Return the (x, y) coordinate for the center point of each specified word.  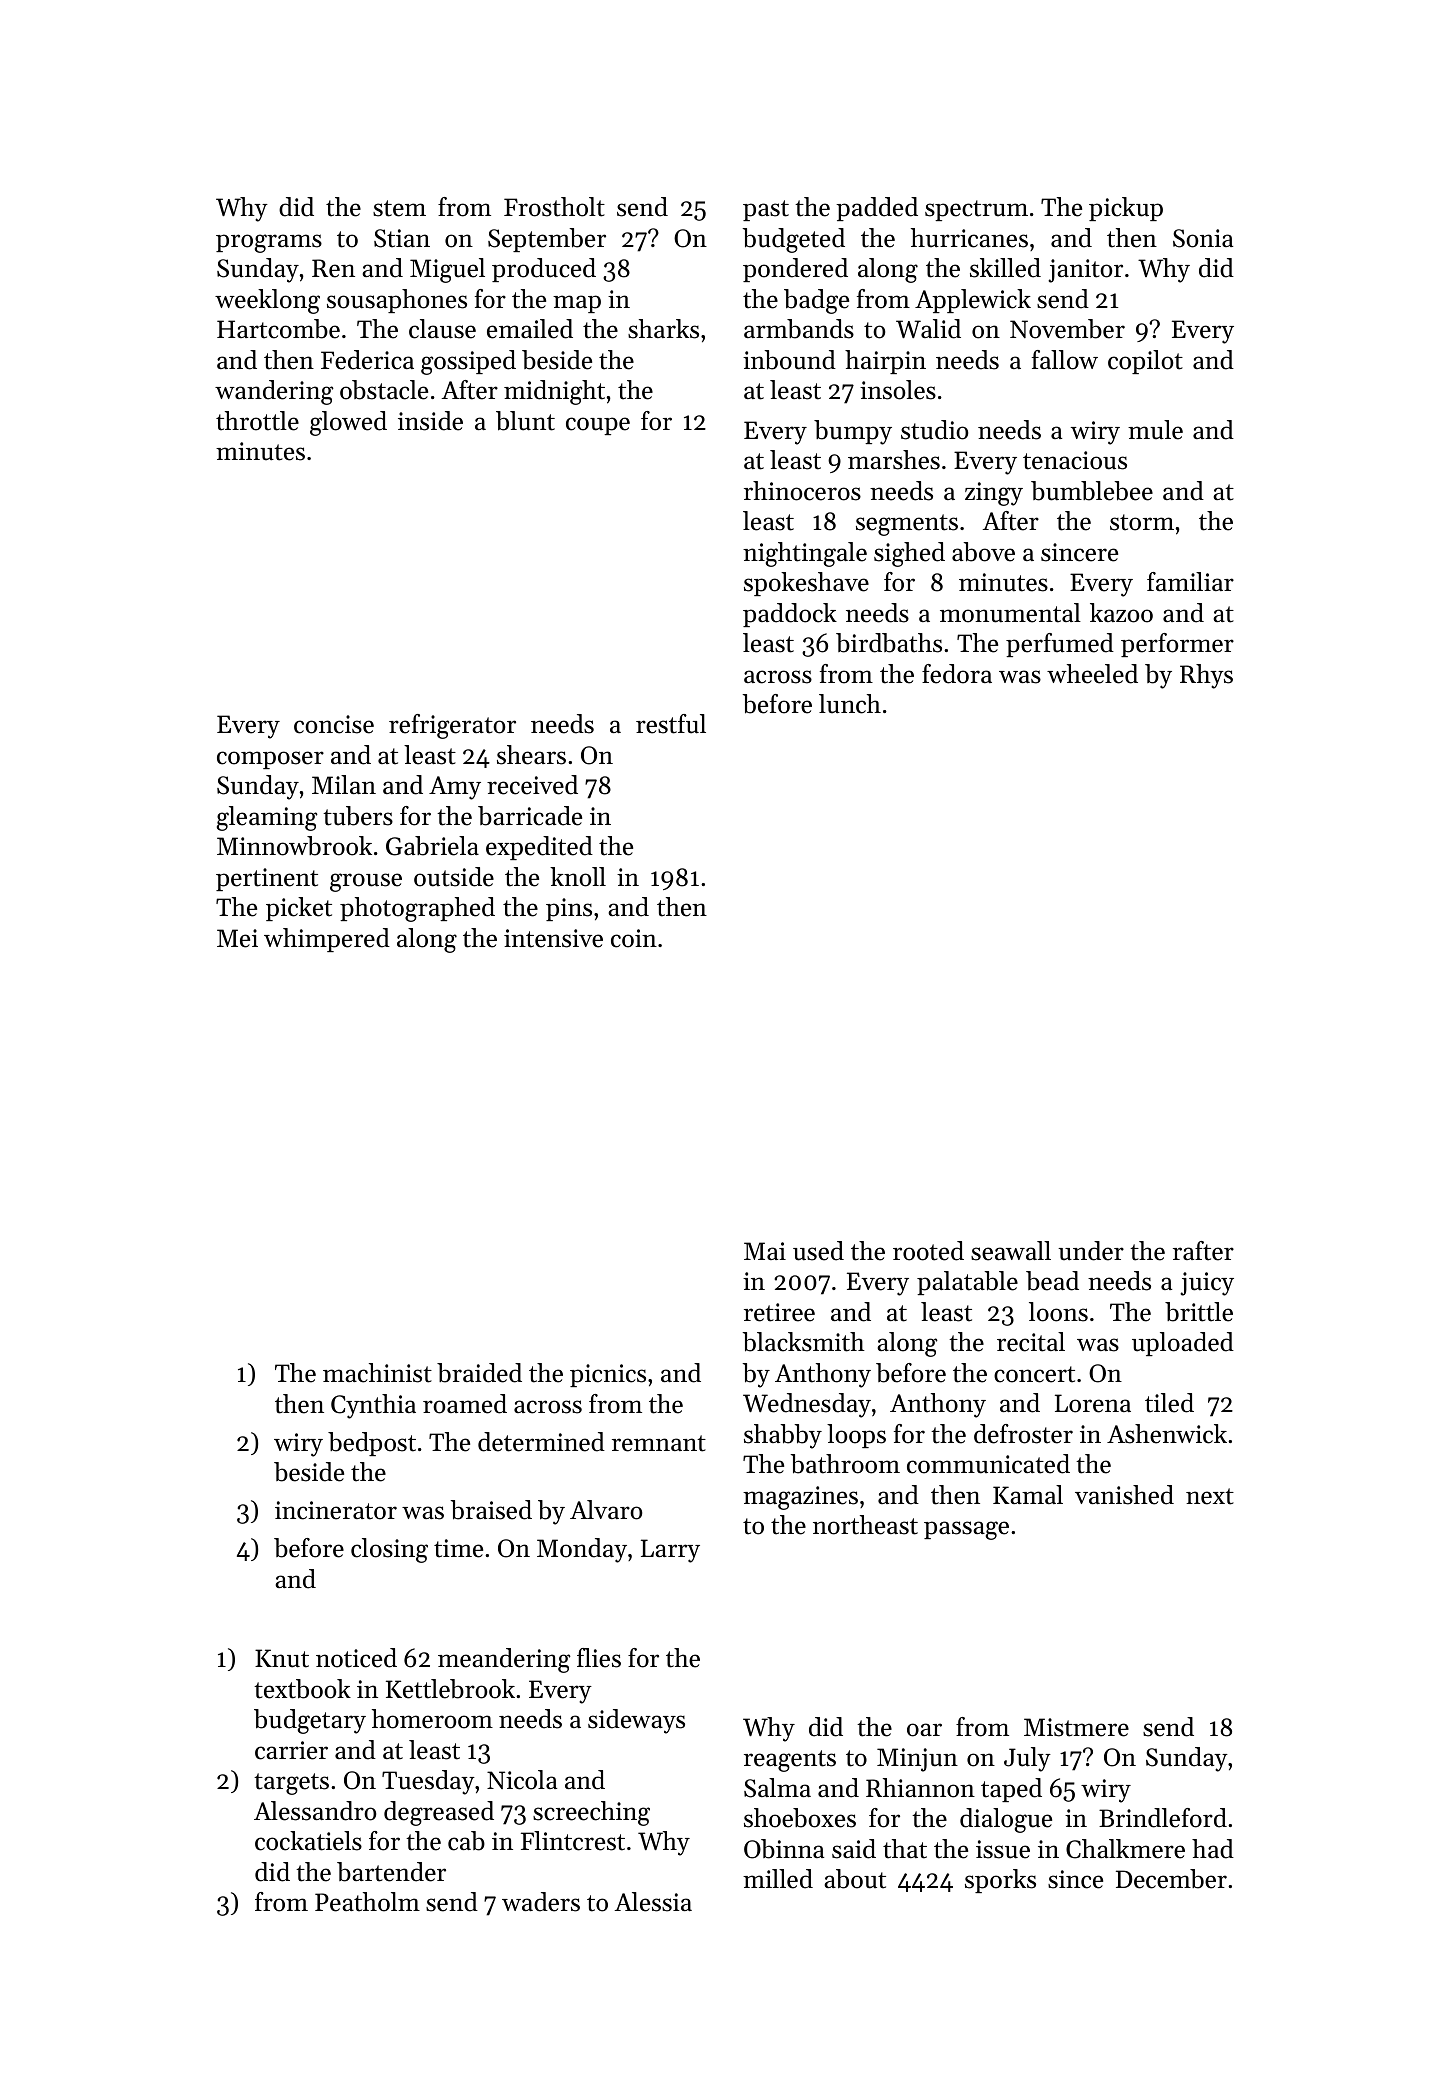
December (1171, 1879)
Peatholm (367, 1902)
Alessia (653, 1902)
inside (430, 421)
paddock (790, 615)
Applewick (973, 301)
